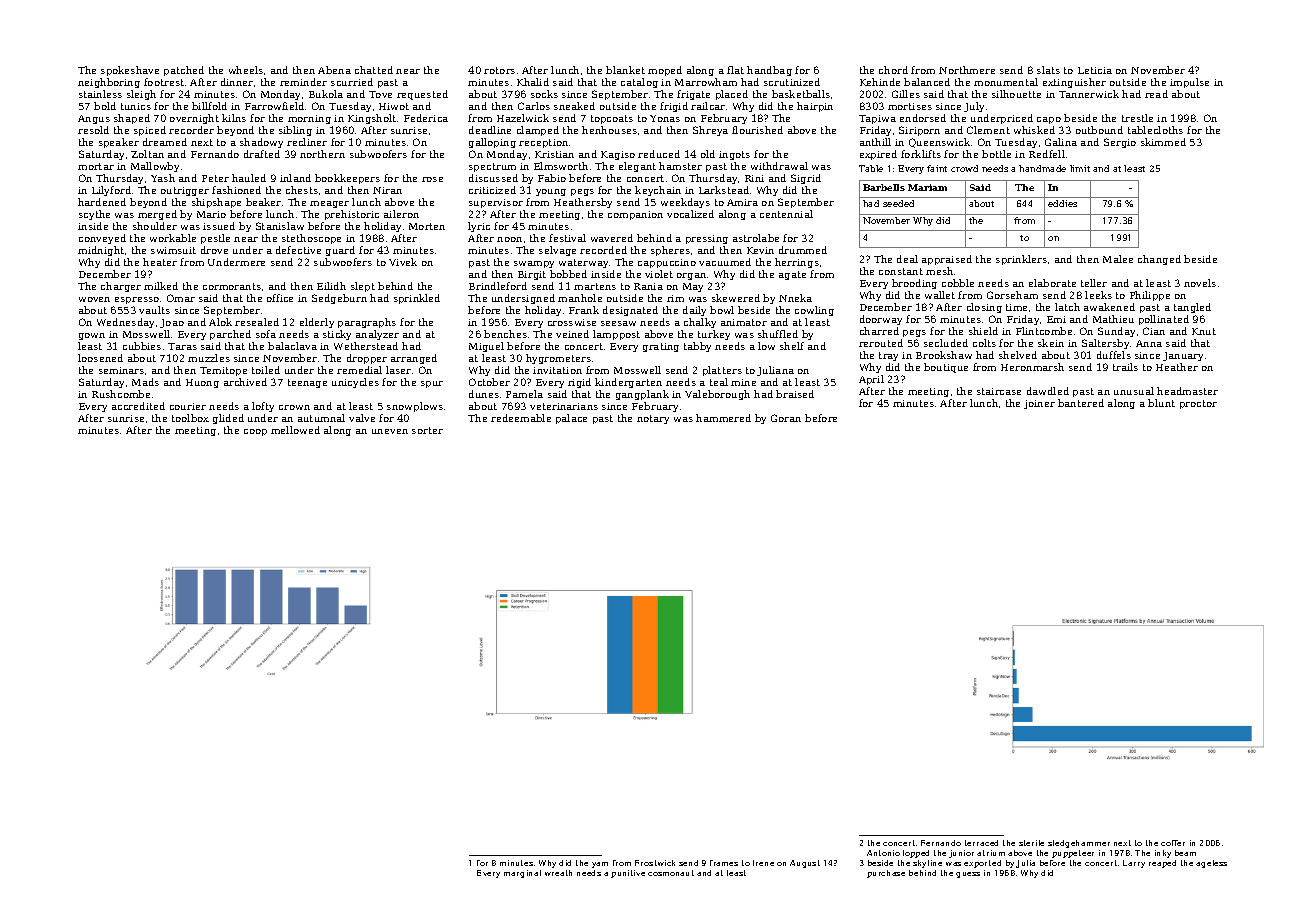 The image size is (1308, 924). What do you see at coordinates (1032, 367) in the screenshot?
I see `Heronmarsh` at bounding box center [1032, 367].
